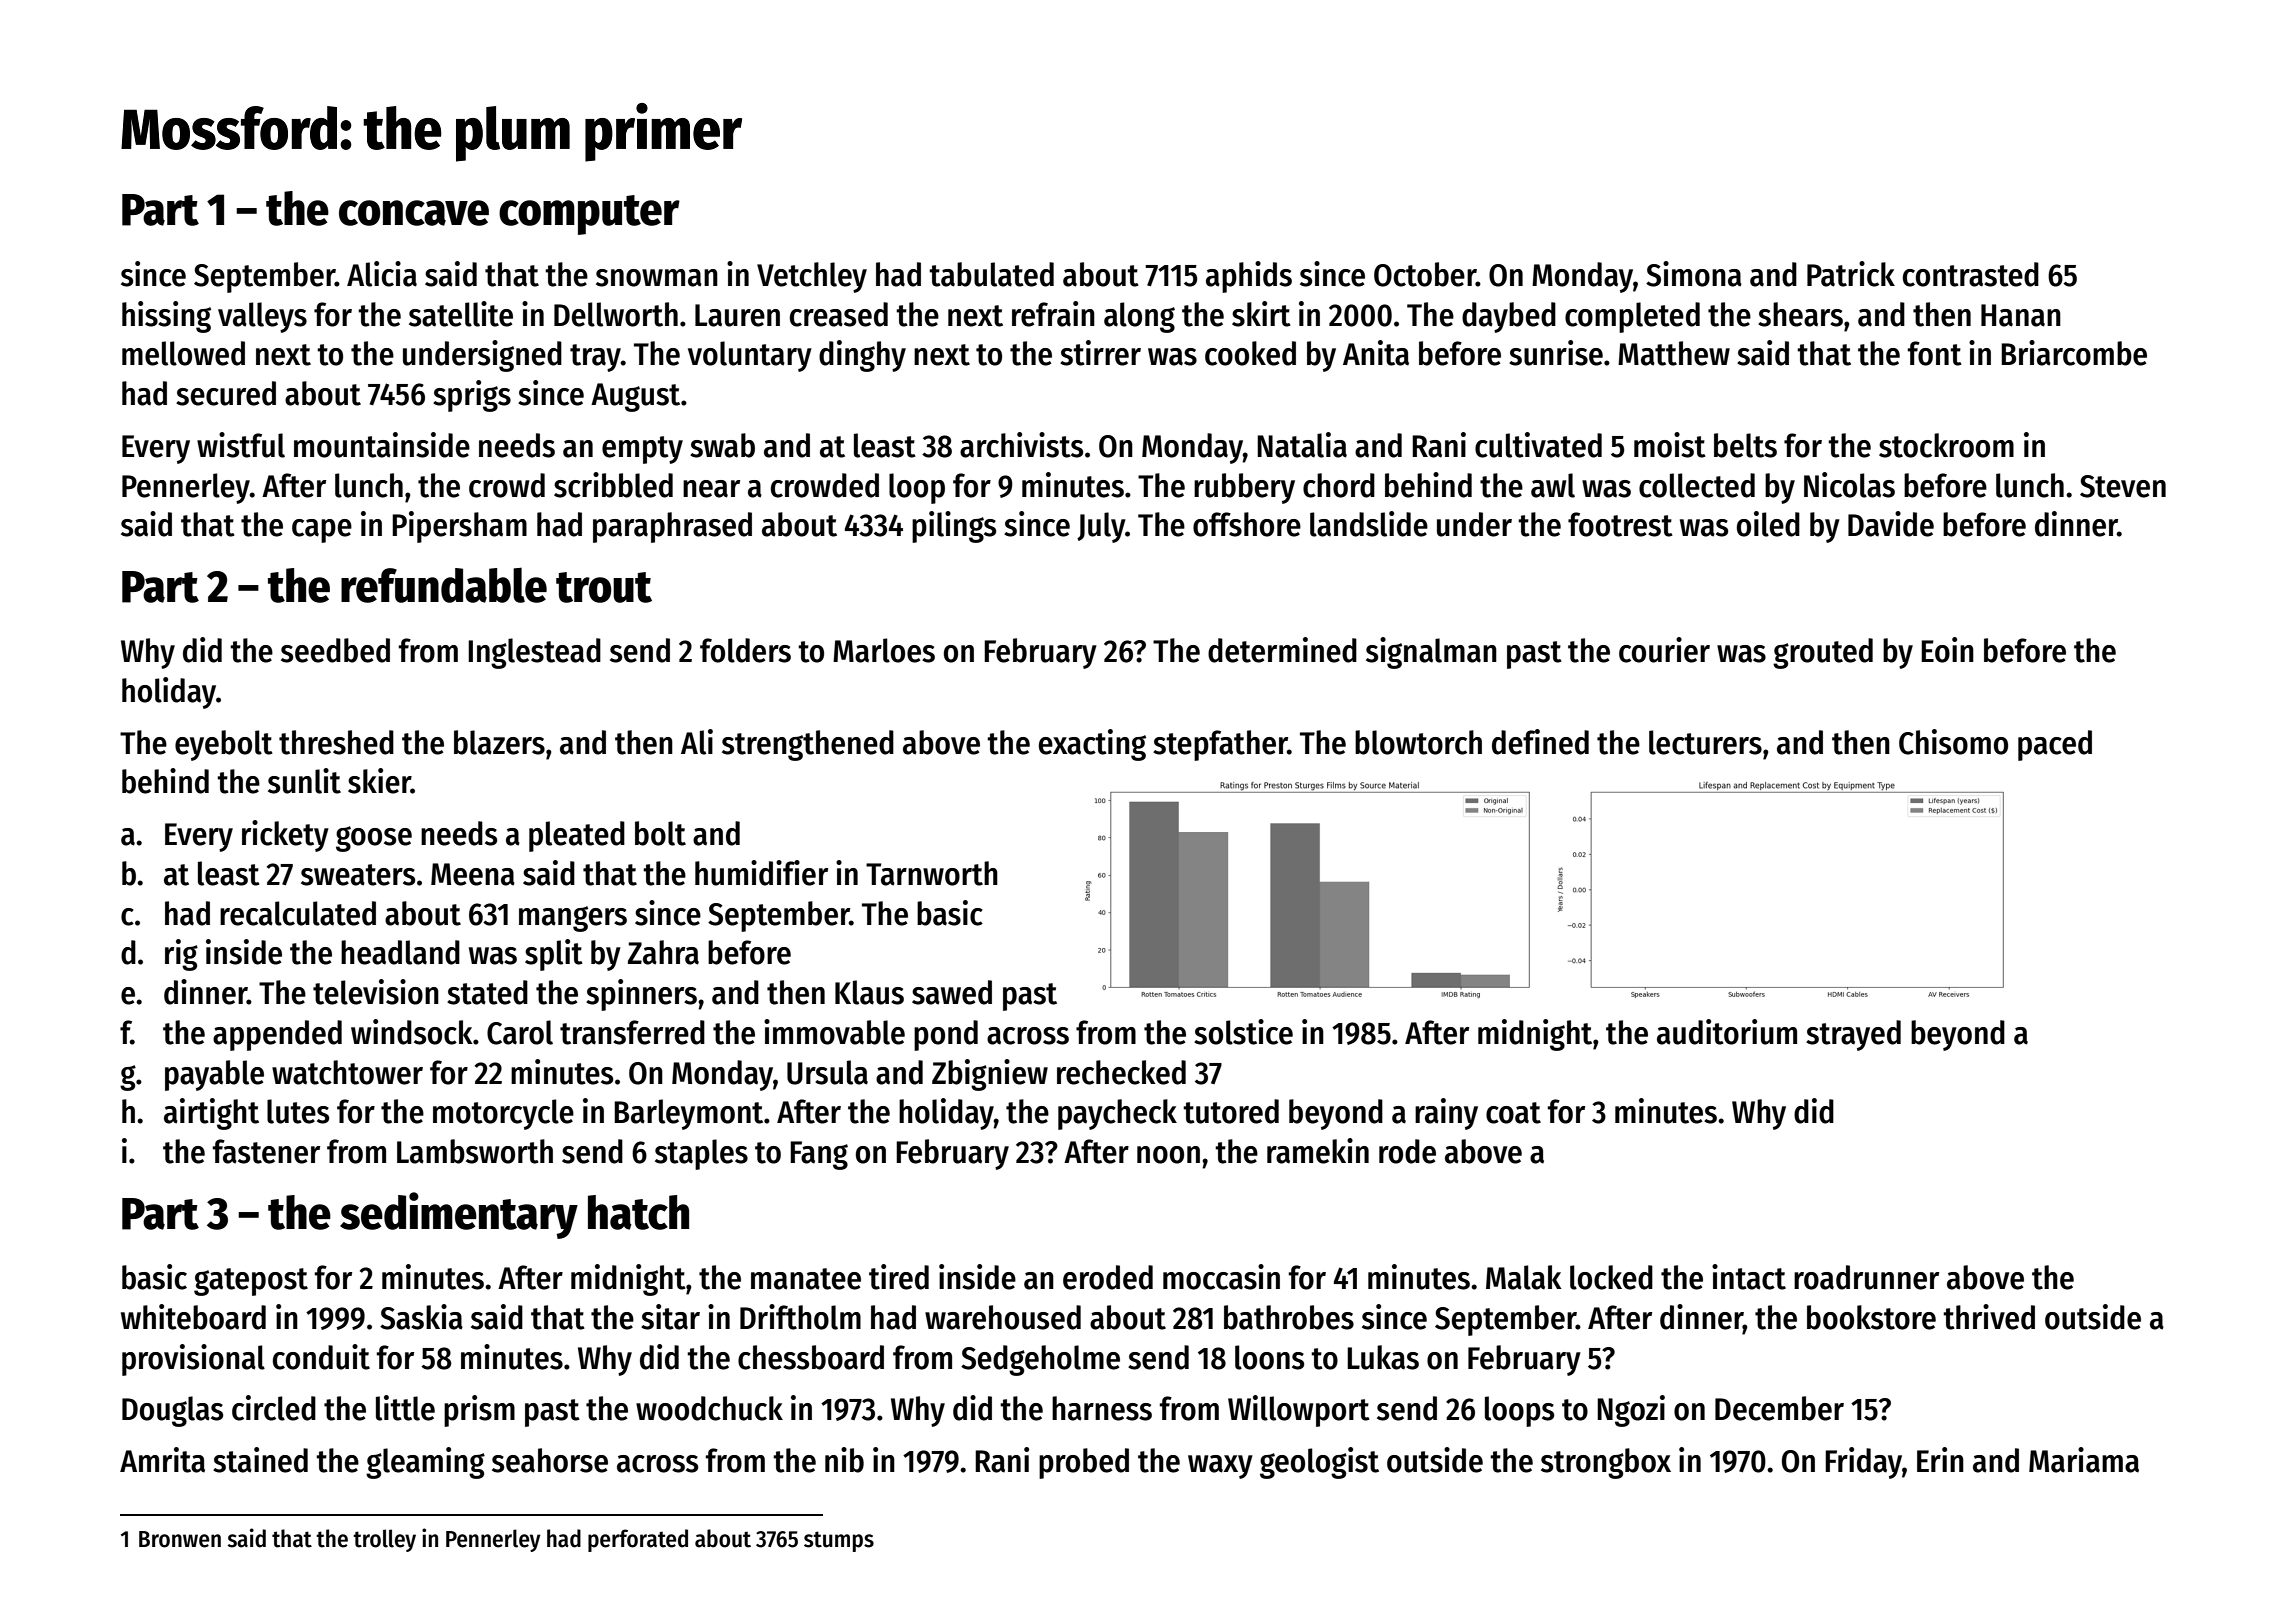 The height and width of the screenshot is (1620, 2292). Describe the element at coordinates (262, 317) in the screenshot. I see `valleys` at that location.
